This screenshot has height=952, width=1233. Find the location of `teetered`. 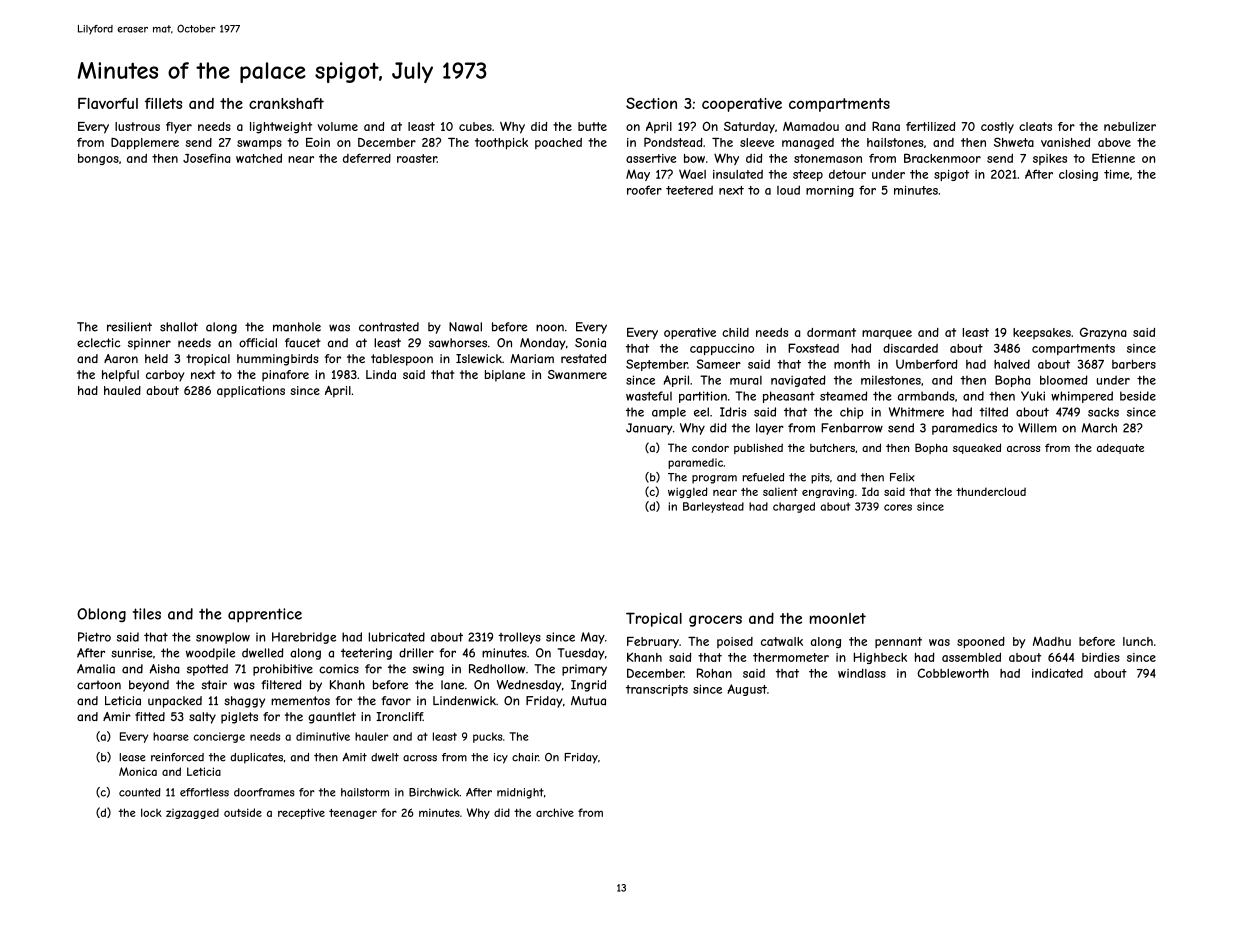

teetered is located at coordinates (689, 190).
